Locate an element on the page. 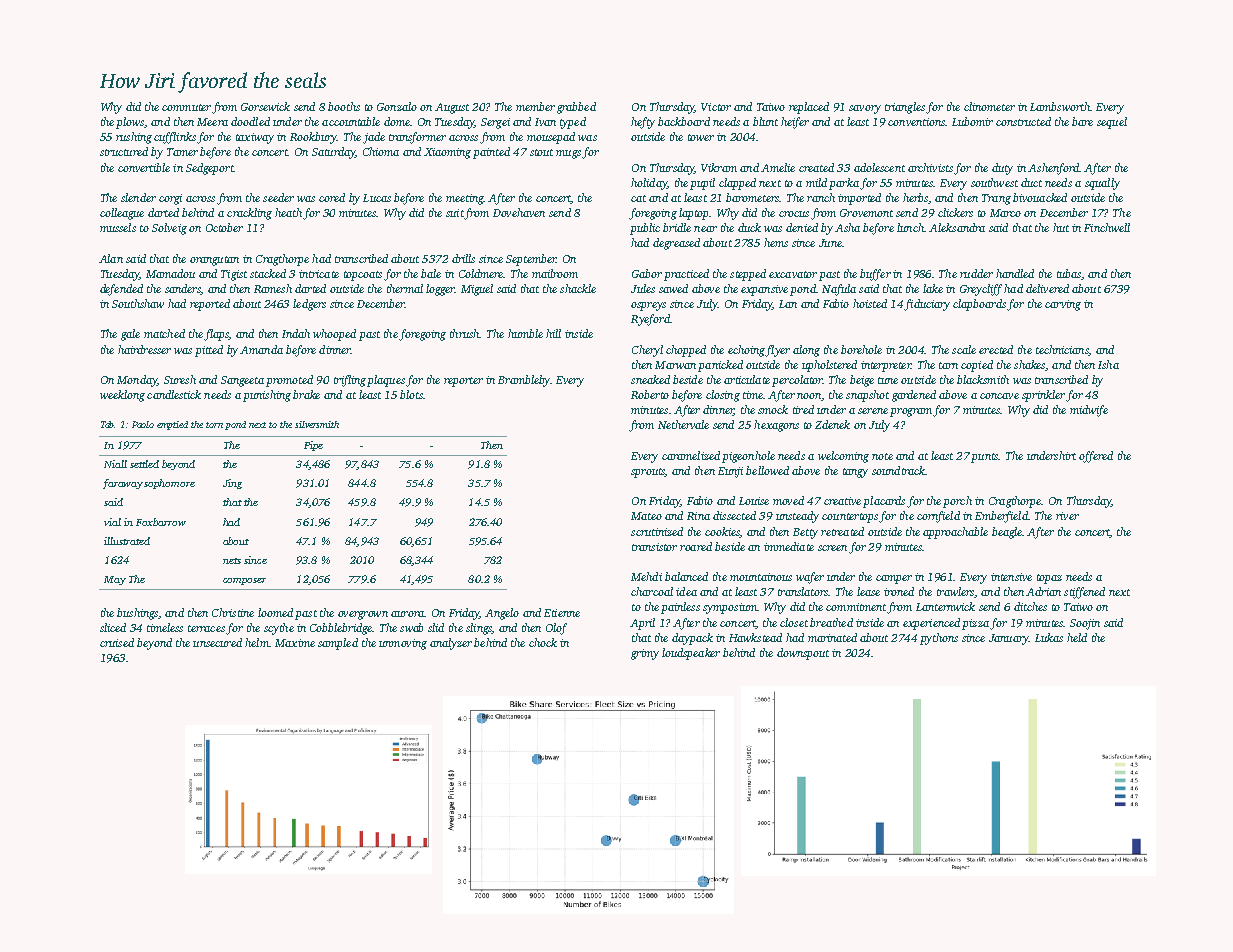 The height and width of the image is (952, 1233). dome is located at coordinates (397, 121).
